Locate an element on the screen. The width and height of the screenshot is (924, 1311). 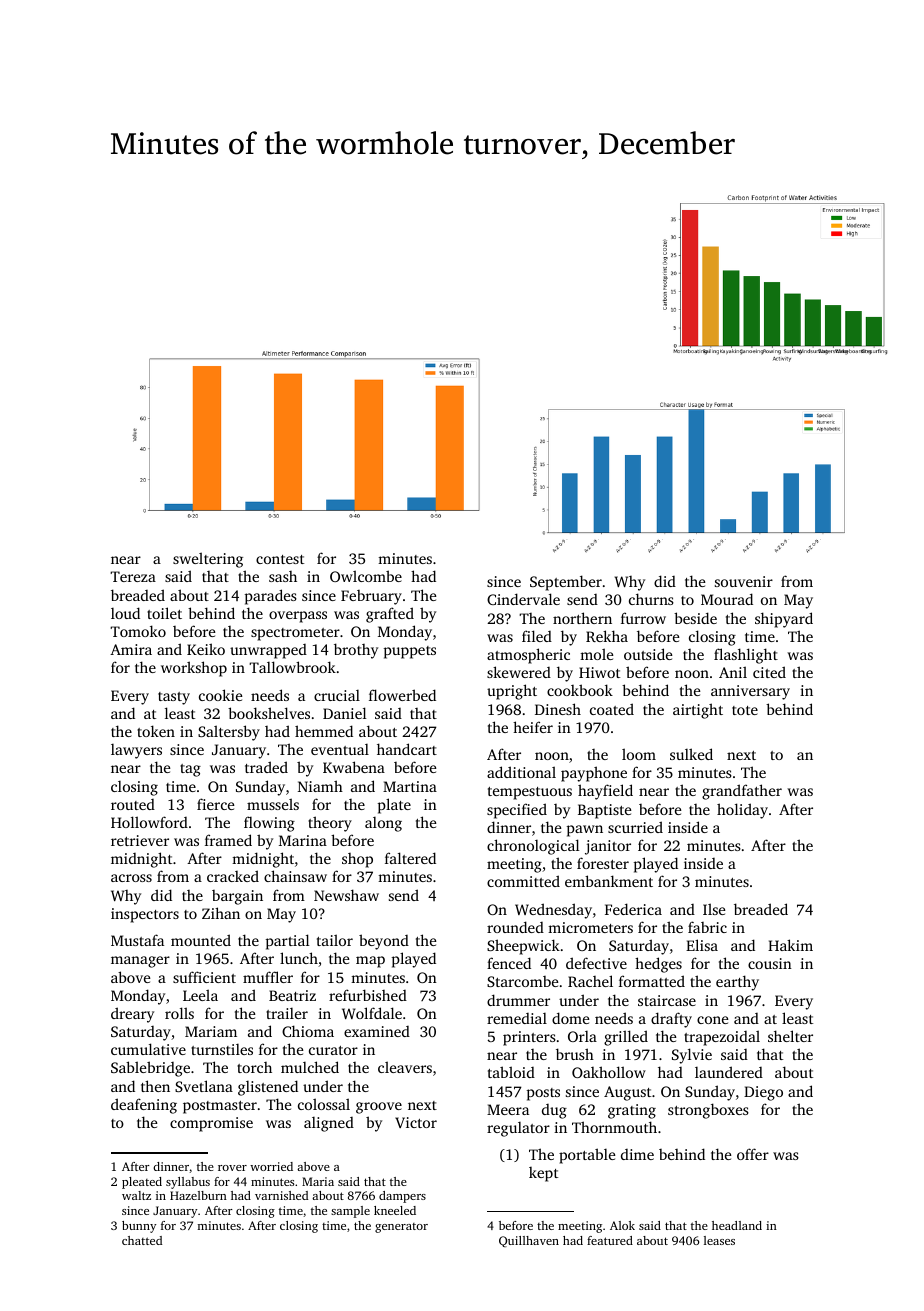
offer is located at coordinates (753, 1154).
